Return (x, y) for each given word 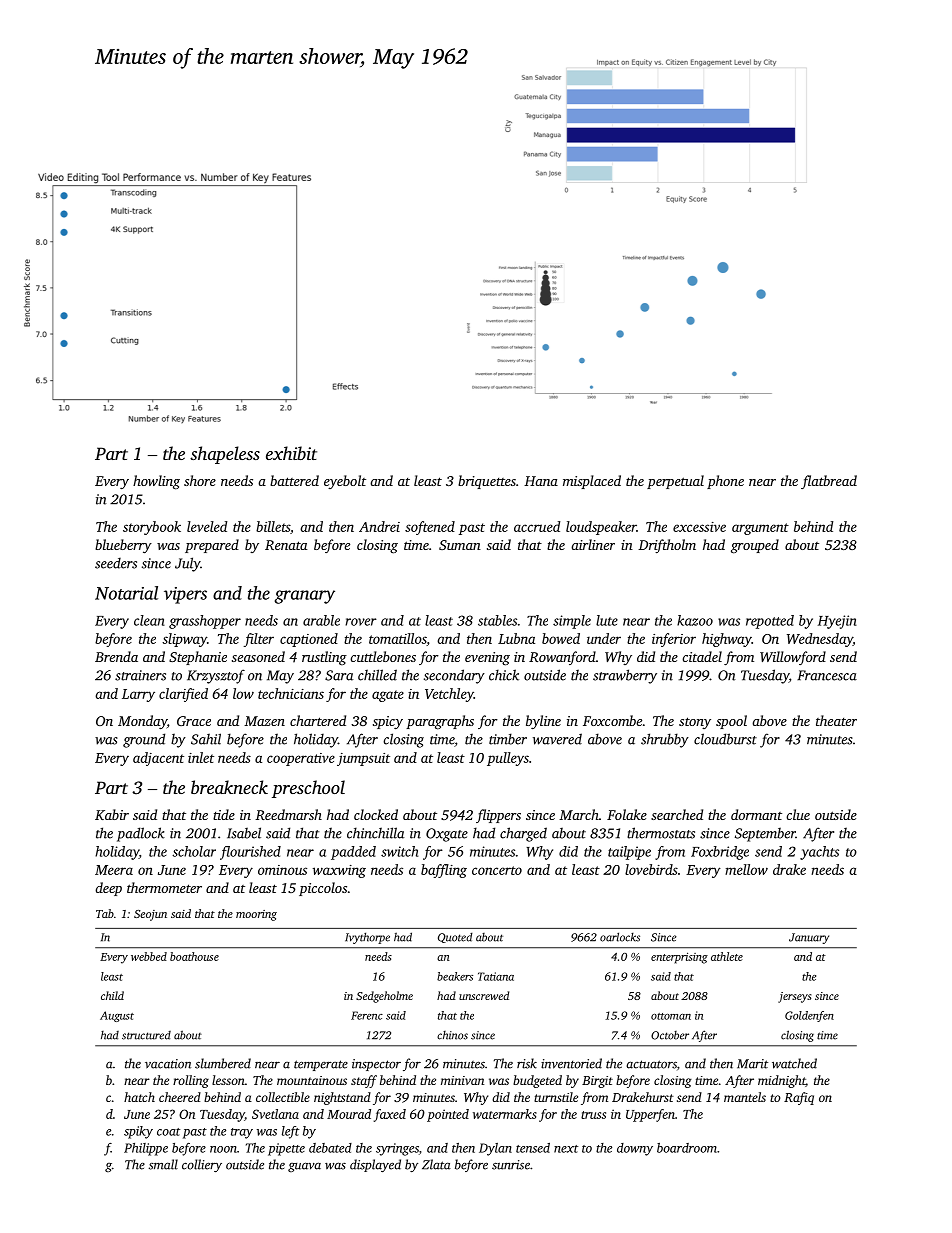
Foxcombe (612, 720)
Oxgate (447, 835)
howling (156, 482)
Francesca (827, 675)
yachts (819, 853)
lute (607, 620)
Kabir (112, 814)
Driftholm (667, 546)
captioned (309, 640)
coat (168, 1132)
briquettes (487, 482)
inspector (376, 1065)
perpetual (675, 482)
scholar (194, 851)
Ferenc (367, 1015)
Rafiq (799, 1098)
